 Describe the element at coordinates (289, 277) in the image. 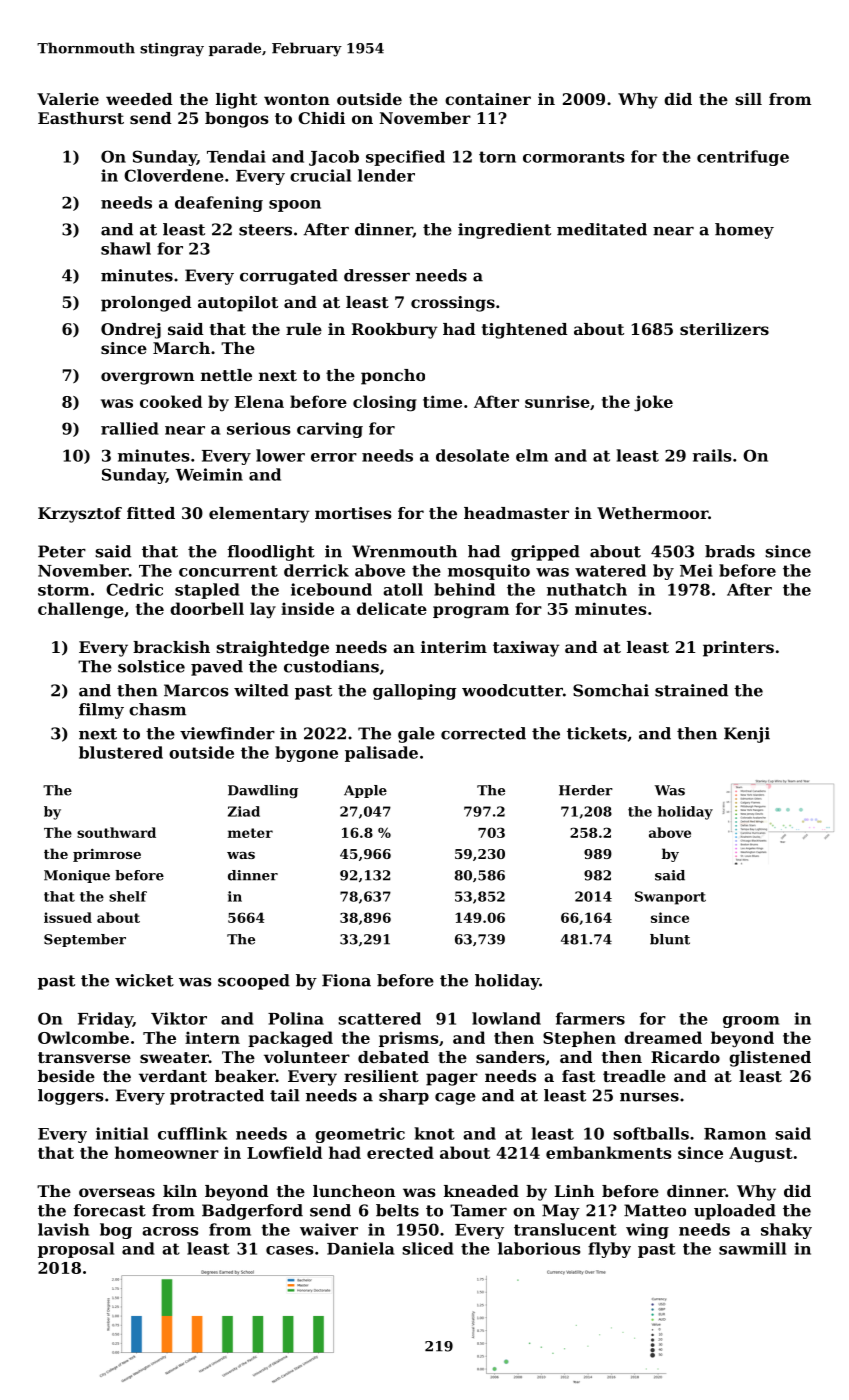

I see `corrugated` at that location.
